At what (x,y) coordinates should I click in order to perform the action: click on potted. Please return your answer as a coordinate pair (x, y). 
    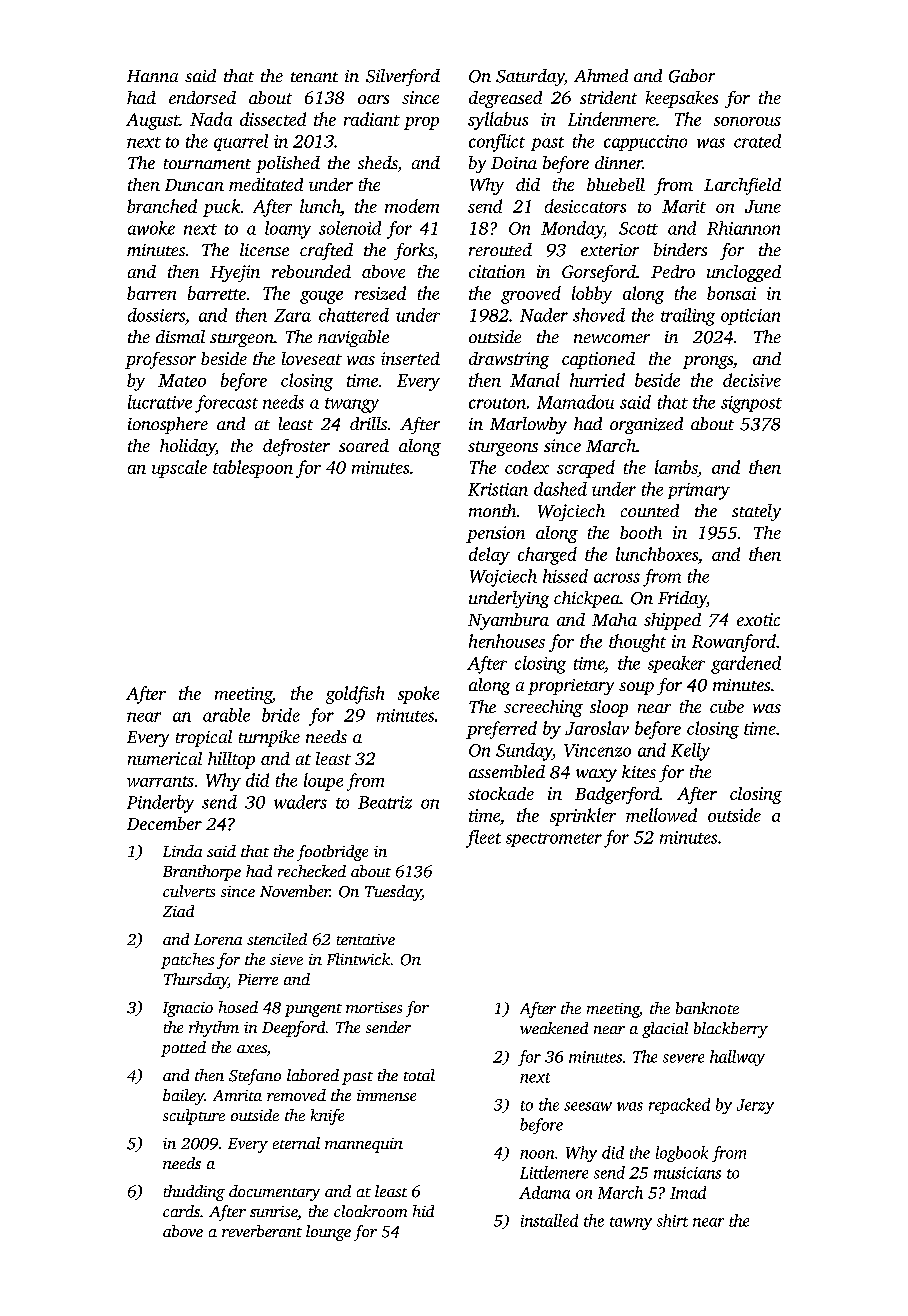
    Looking at the image, I should click on (183, 1049).
